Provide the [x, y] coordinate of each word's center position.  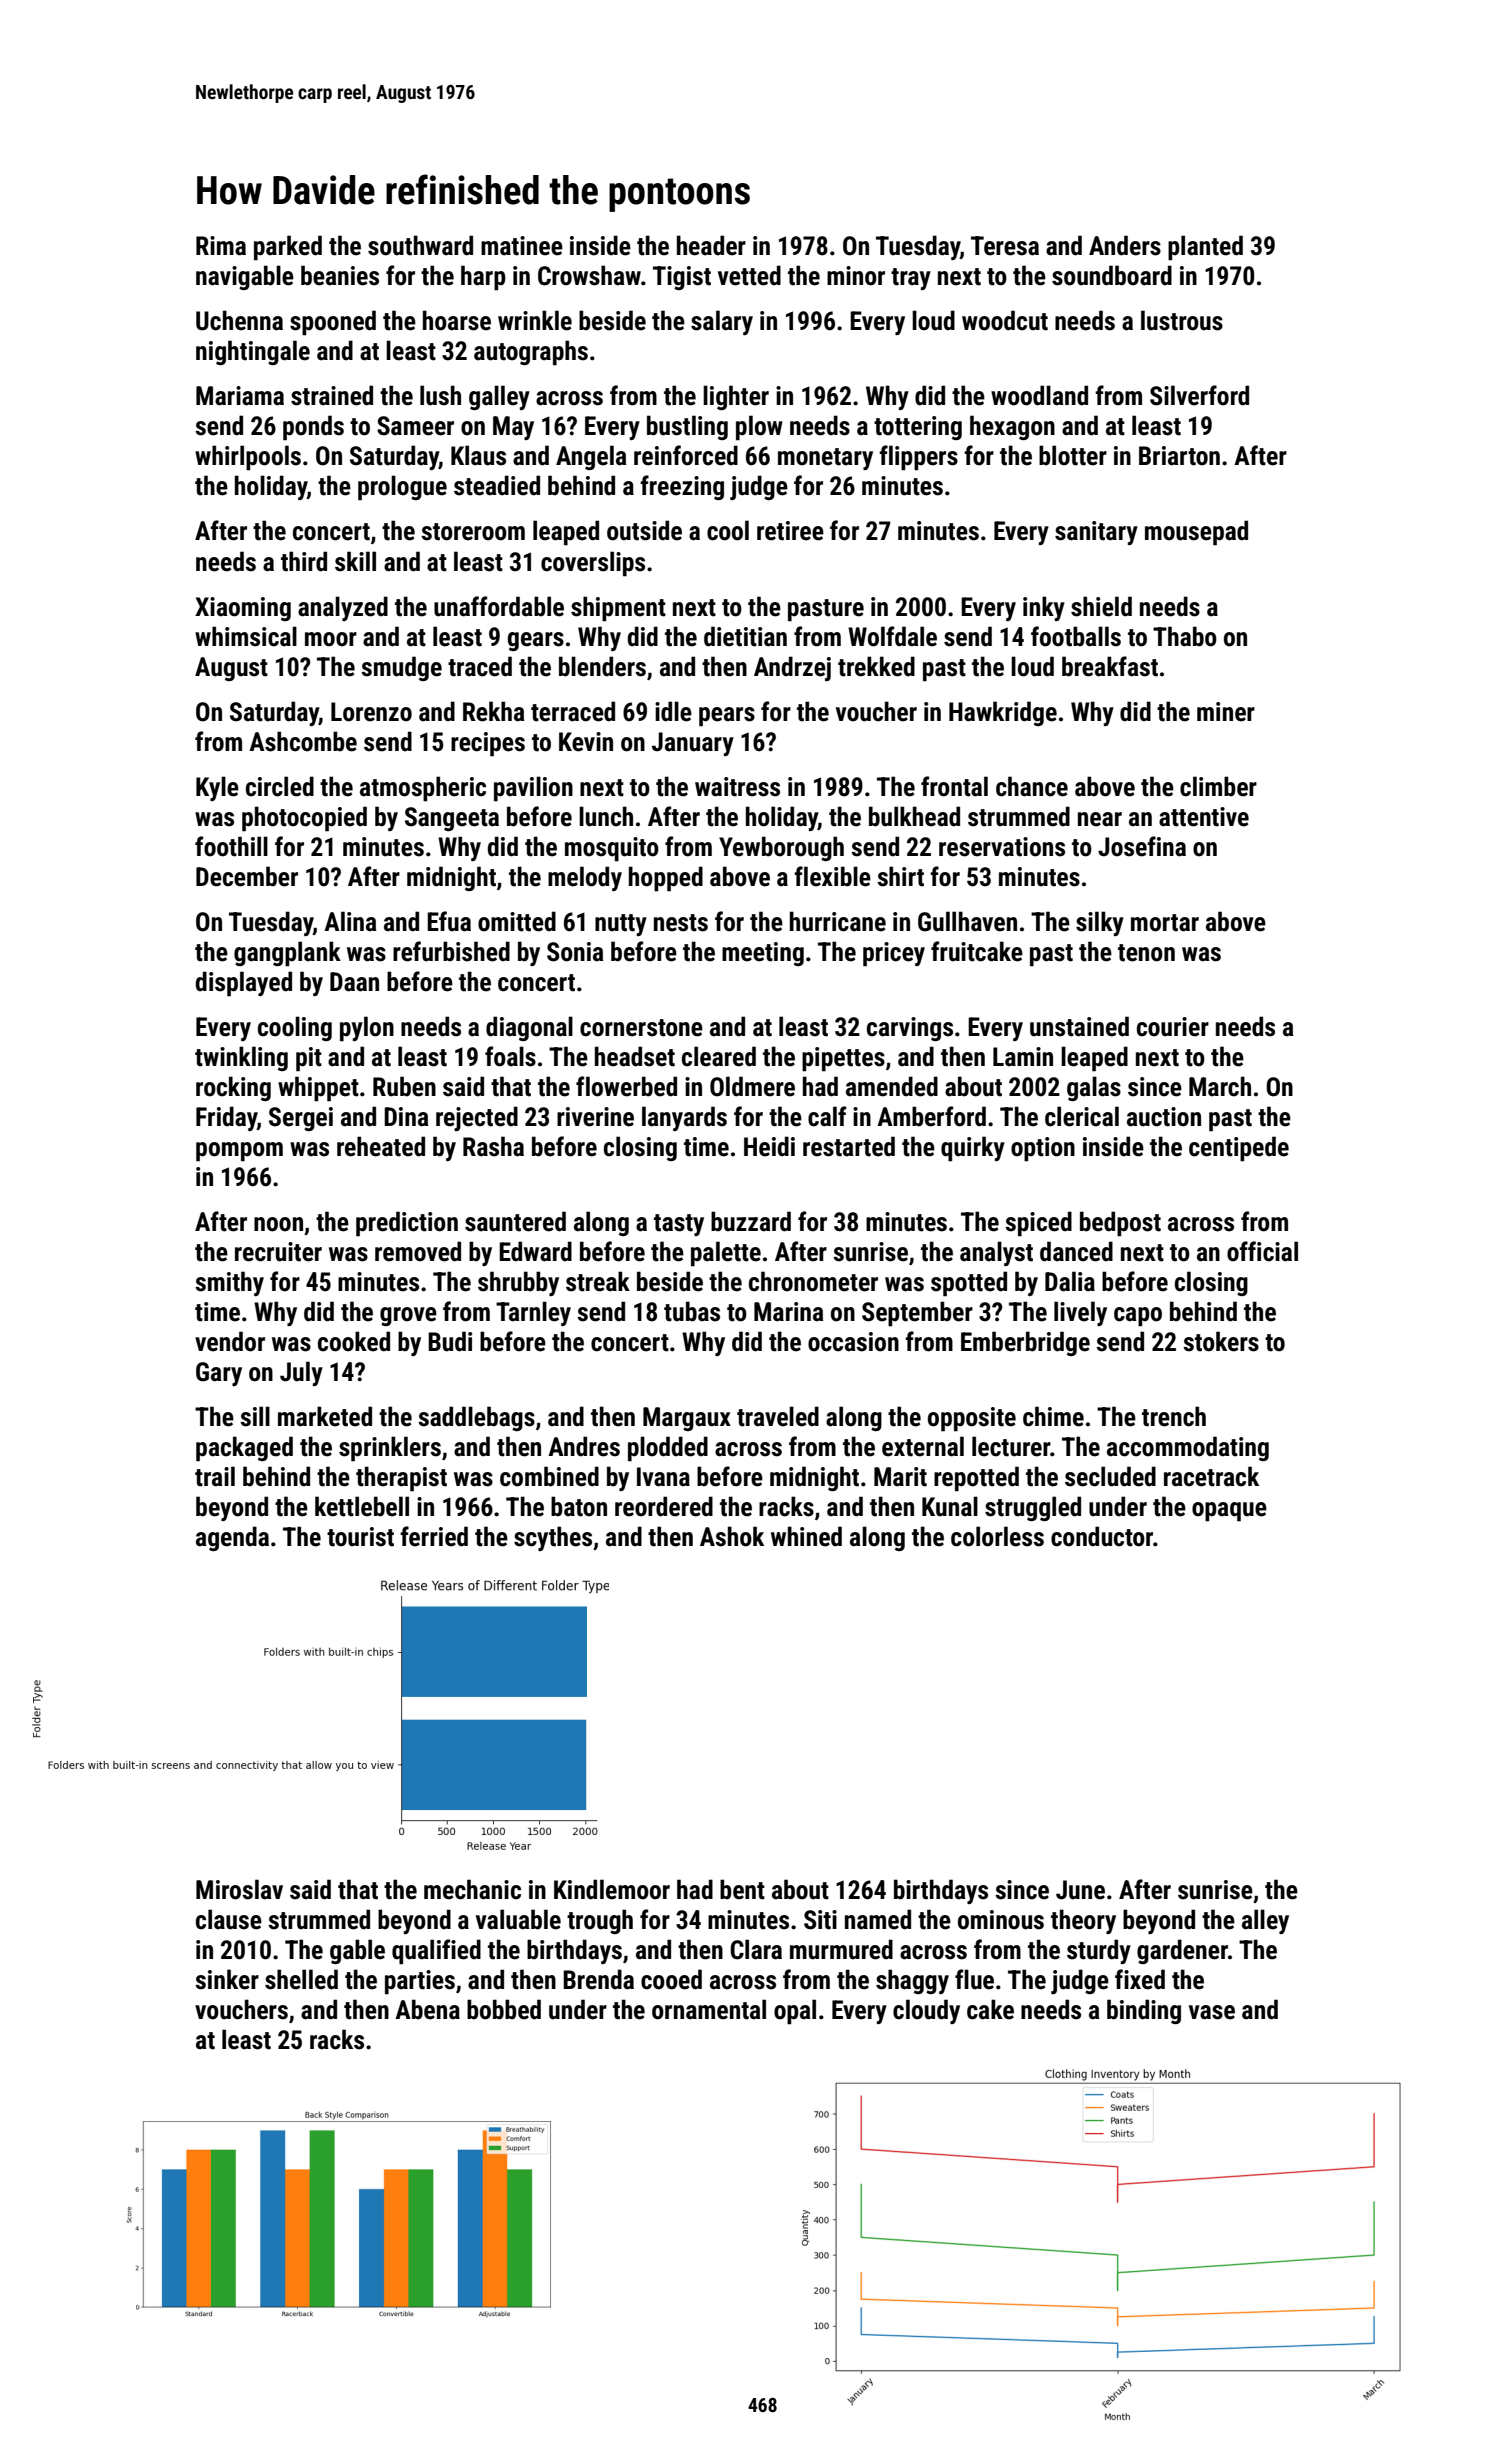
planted [1205, 248]
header [711, 245]
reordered [664, 1506]
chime [1053, 1416]
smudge [401, 668]
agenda [232, 1538]
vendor [230, 1341]
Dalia [1070, 1281]
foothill [231, 846]
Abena [427, 2009]
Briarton [1179, 456]
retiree [790, 531]
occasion [853, 1342]
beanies [340, 275]
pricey [894, 954]
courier [1173, 1027]
